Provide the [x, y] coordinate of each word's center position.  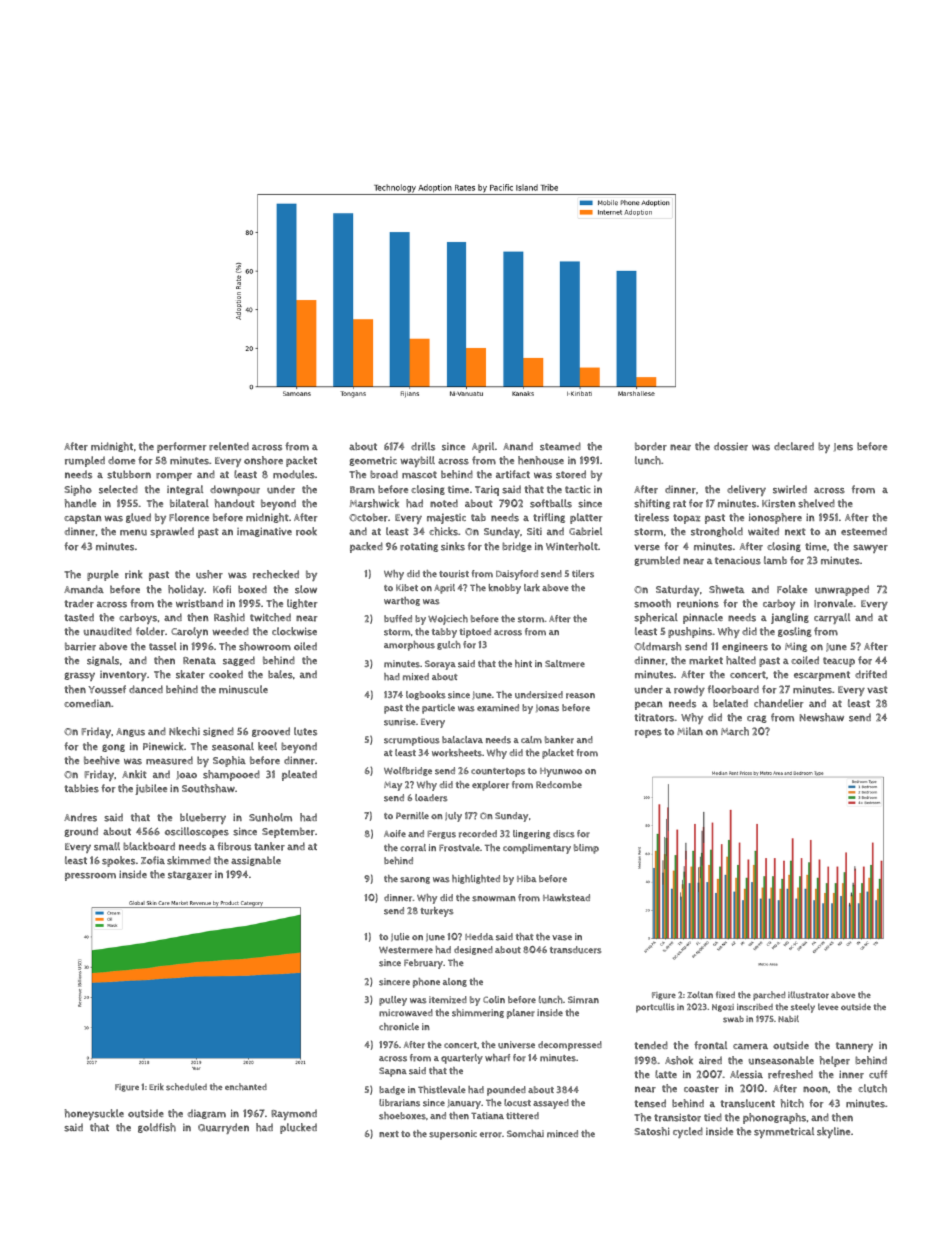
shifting [652, 504]
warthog [402, 601]
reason [580, 696]
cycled [688, 1132]
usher [209, 574]
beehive [102, 760]
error [491, 1135]
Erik [156, 1087]
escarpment [822, 676]
